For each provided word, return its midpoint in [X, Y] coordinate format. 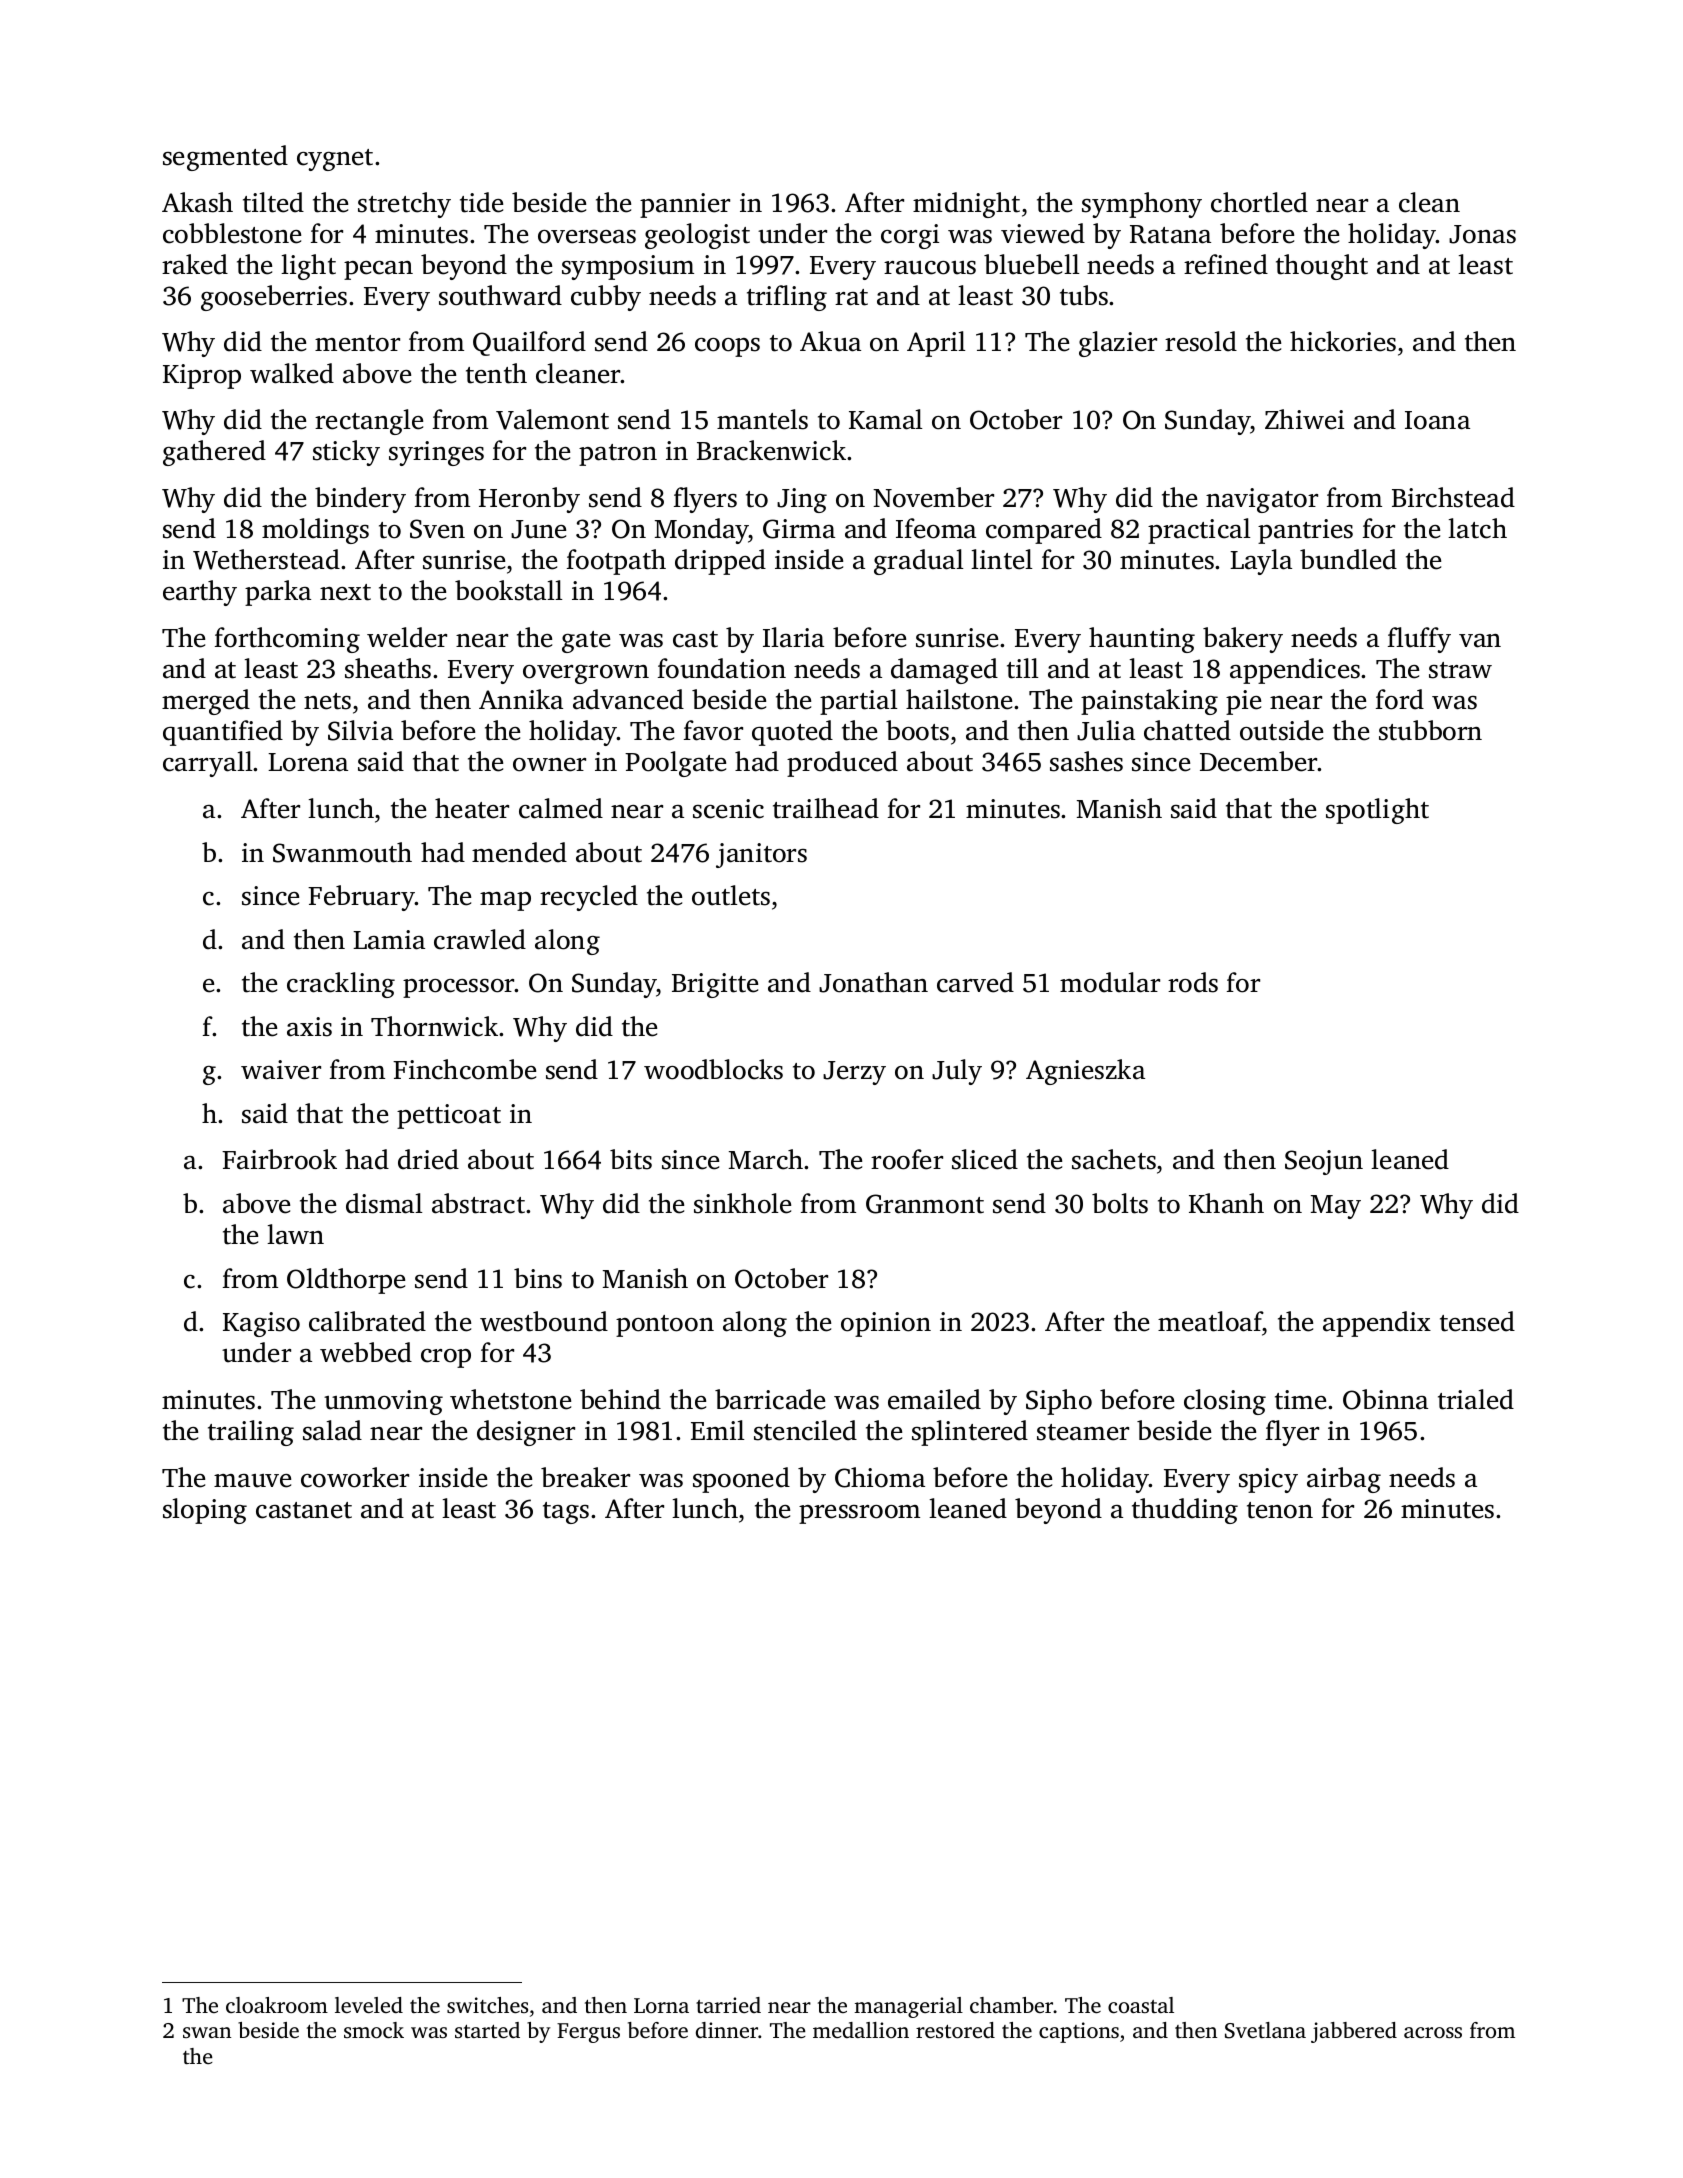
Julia [1106, 730]
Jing [802, 500]
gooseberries [274, 298]
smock [374, 2030]
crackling [341, 985]
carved [975, 982]
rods [1193, 982]
